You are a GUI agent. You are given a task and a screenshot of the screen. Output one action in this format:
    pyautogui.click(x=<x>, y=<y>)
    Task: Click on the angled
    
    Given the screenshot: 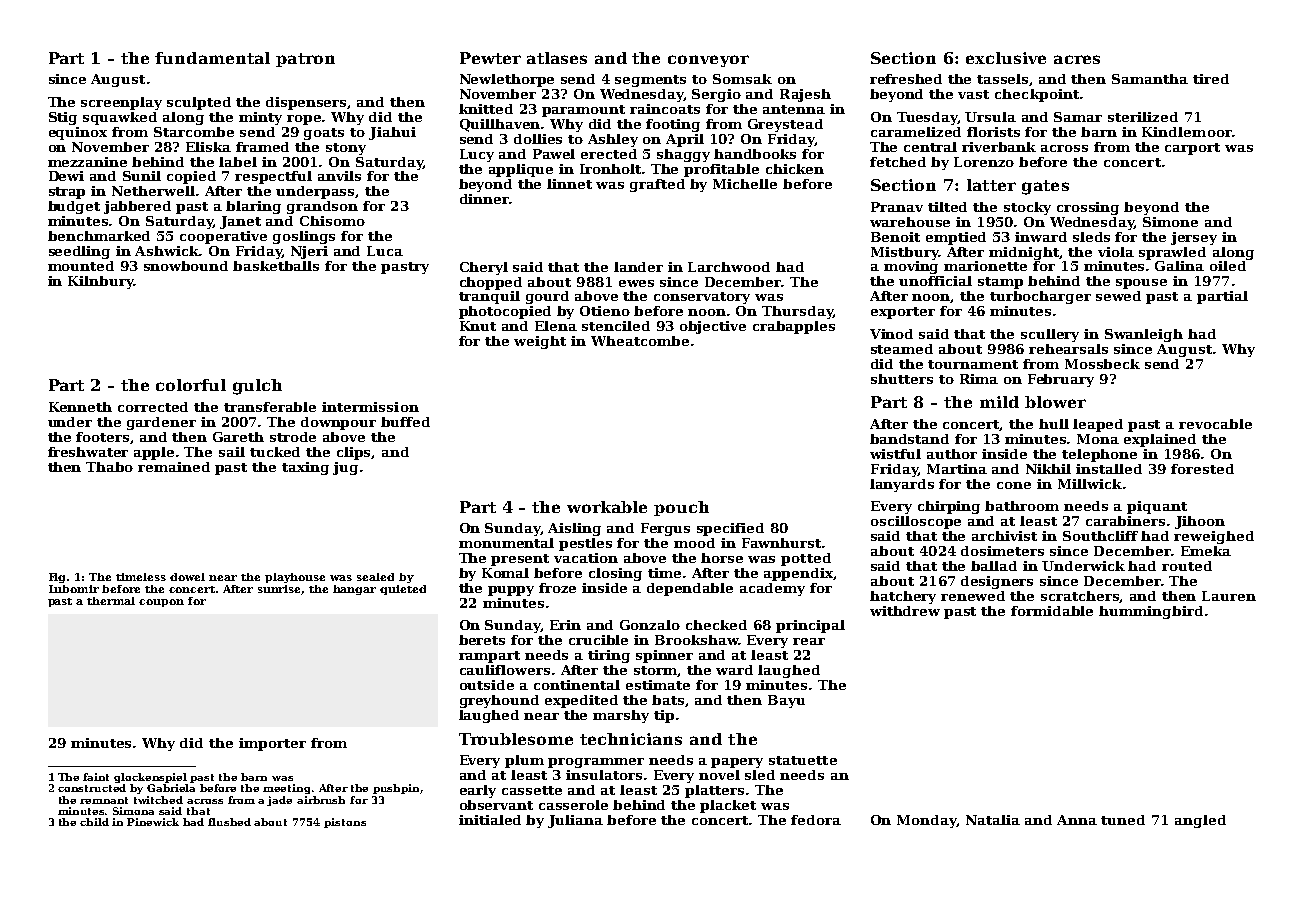 What is the action you would take?
    pyautogui.click(x=1200, y=821)
